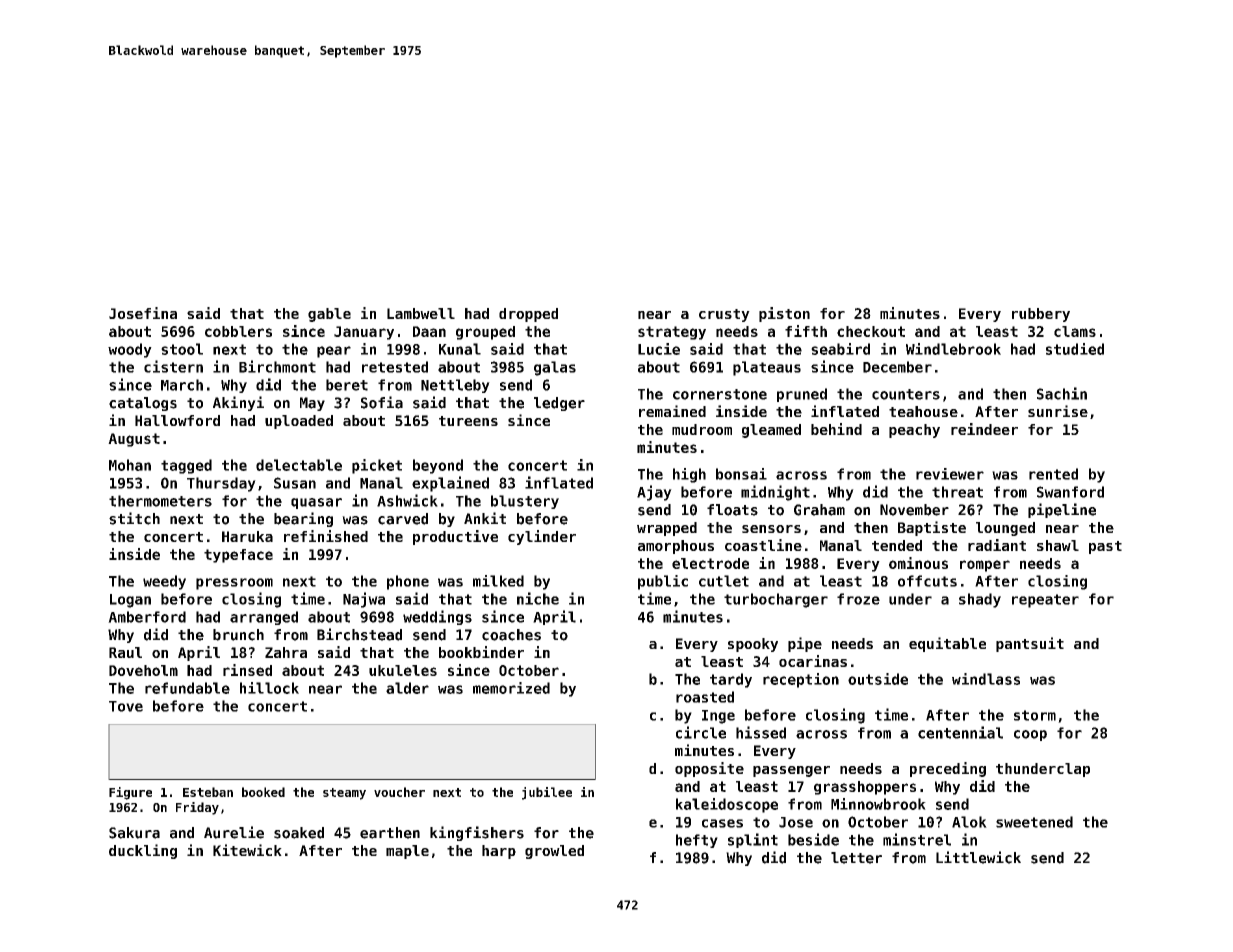 The width and height of the screenshot is (1233, 952). I want to click on December, so click(897, 367).
